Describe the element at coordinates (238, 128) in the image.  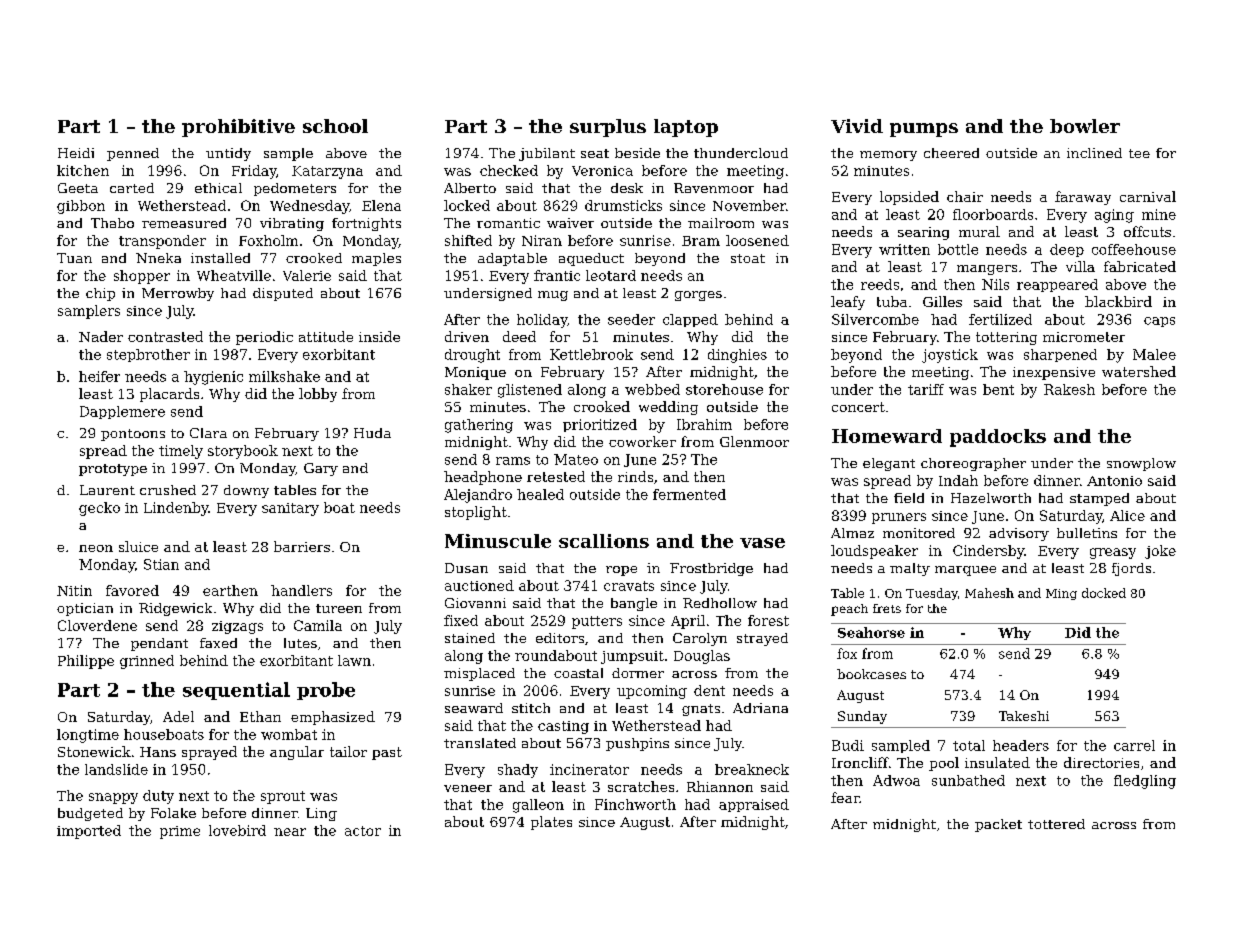
I see `prohibitive` at that location.
